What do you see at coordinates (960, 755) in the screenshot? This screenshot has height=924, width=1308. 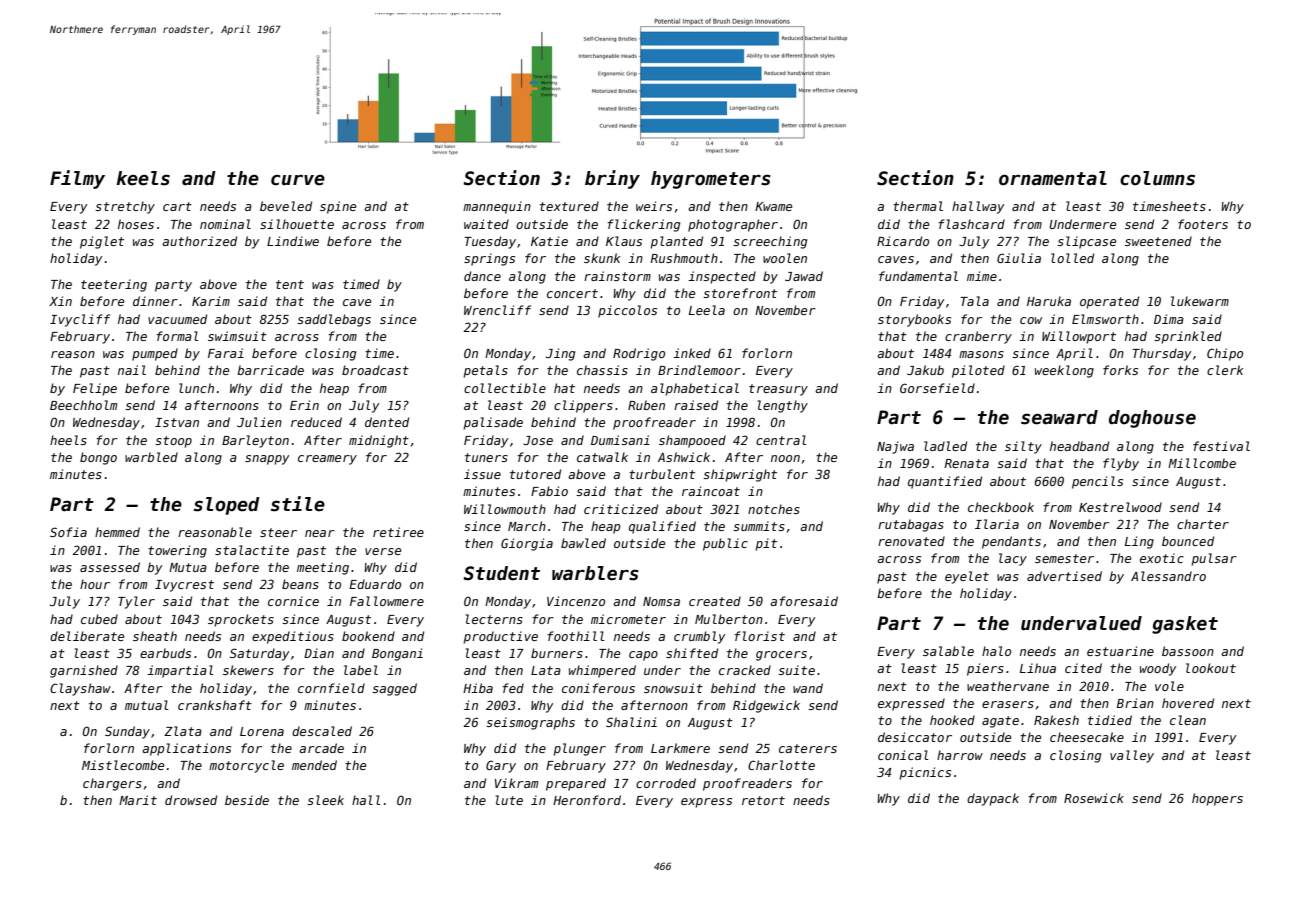 I see `harrow` at bounding box center [960, 755].
